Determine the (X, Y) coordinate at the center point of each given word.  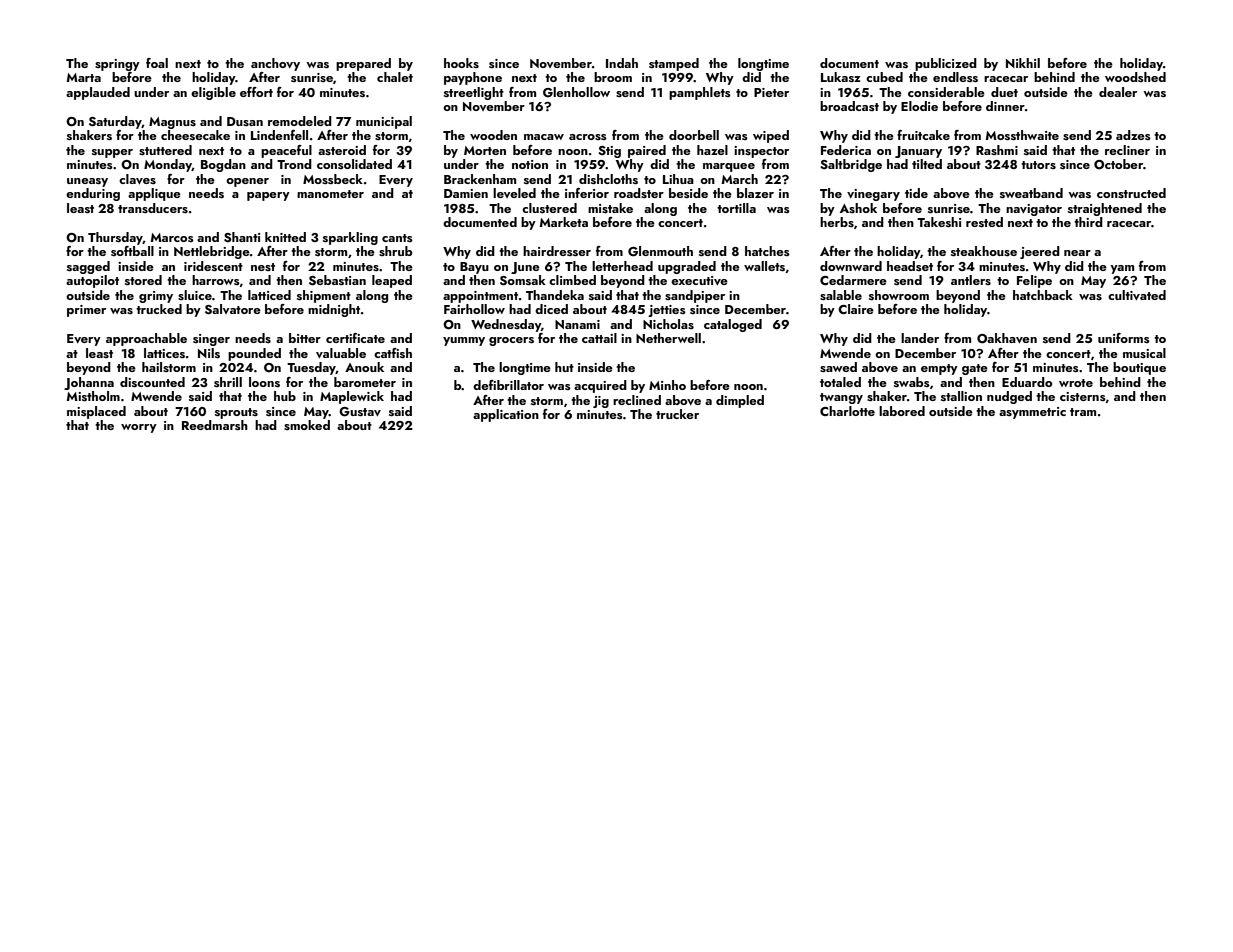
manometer (330, 194)
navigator (1034, 210)
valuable (341, 353)
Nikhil (1023, 63)
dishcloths (608, 179)
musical (1144, 353)
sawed (838, 367)
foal (157, 63)
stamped (674, 64)
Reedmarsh (215, 425)
